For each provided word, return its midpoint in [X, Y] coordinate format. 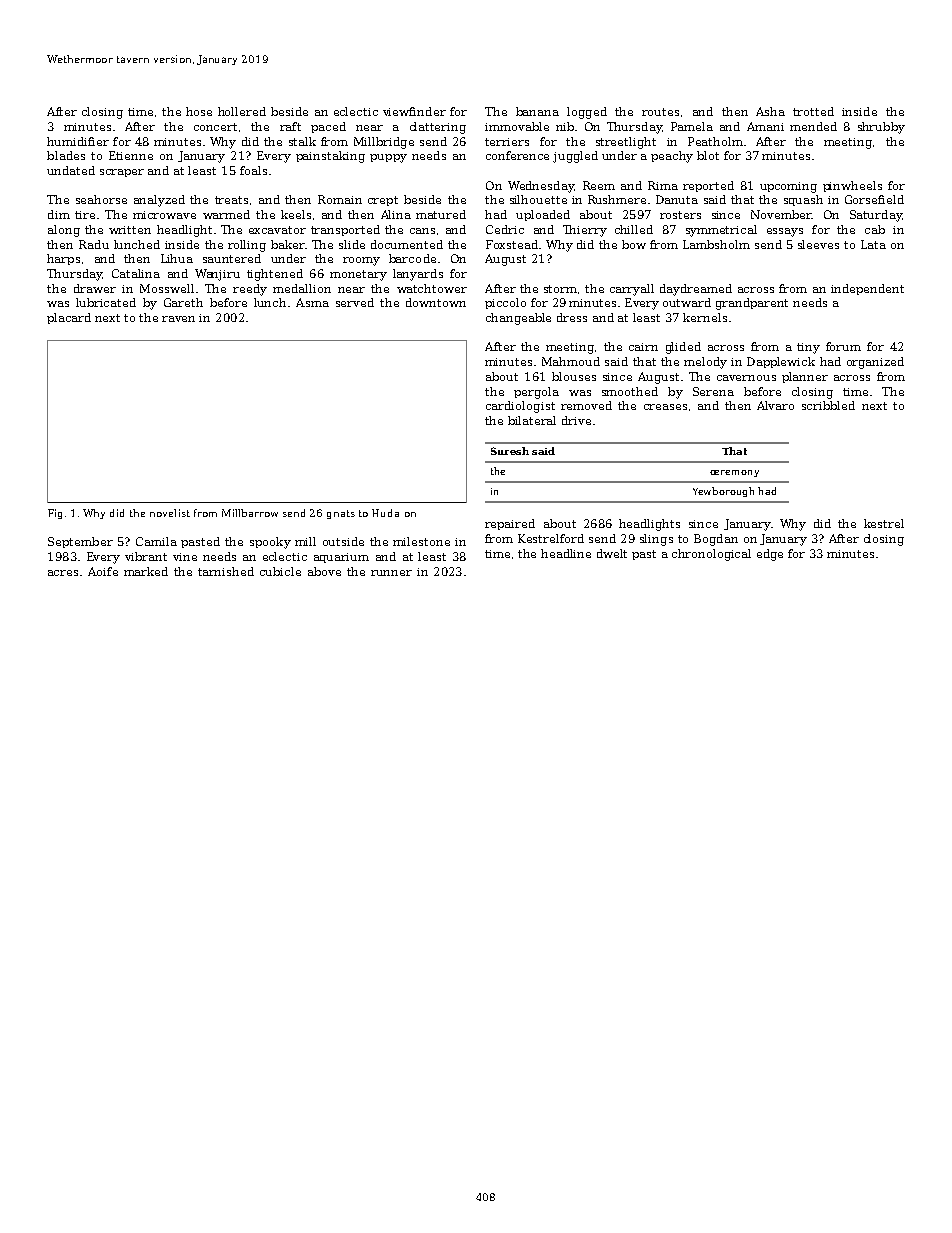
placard [69, 318]
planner [805, 377]
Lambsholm [716, 244]
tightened [275, 275]
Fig [55, 514]
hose [199, 111]
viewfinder [414, 111]
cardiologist [520, 407]
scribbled [828, 405]
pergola [536, 393]
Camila [156, 541]
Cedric [505, 229]
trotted [813, 111]
